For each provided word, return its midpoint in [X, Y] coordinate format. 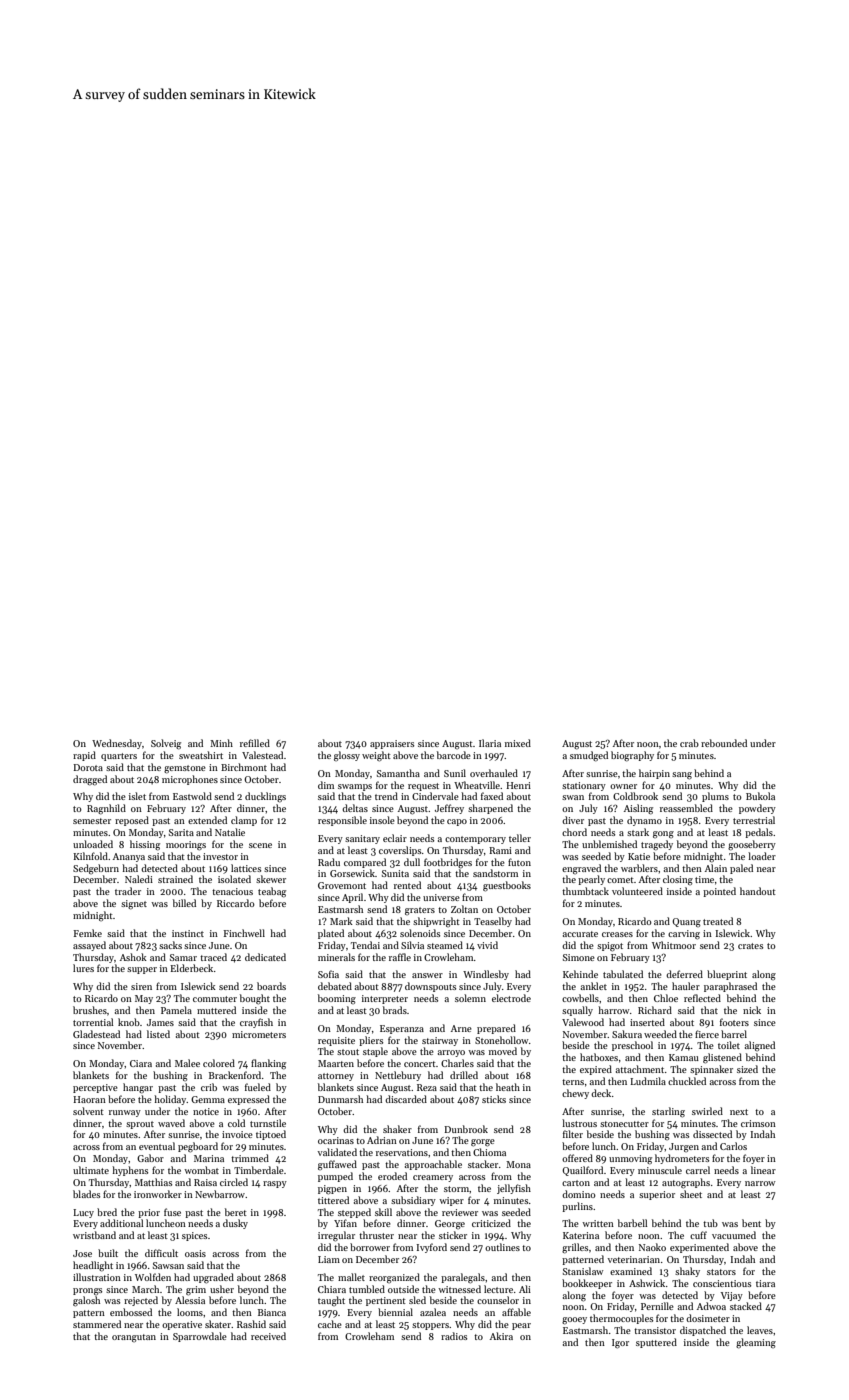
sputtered [656, 1343]
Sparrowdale [200, 1337]
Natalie [230, 832]
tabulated [623, 974]
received [268, 1336]
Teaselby [493, 922]
